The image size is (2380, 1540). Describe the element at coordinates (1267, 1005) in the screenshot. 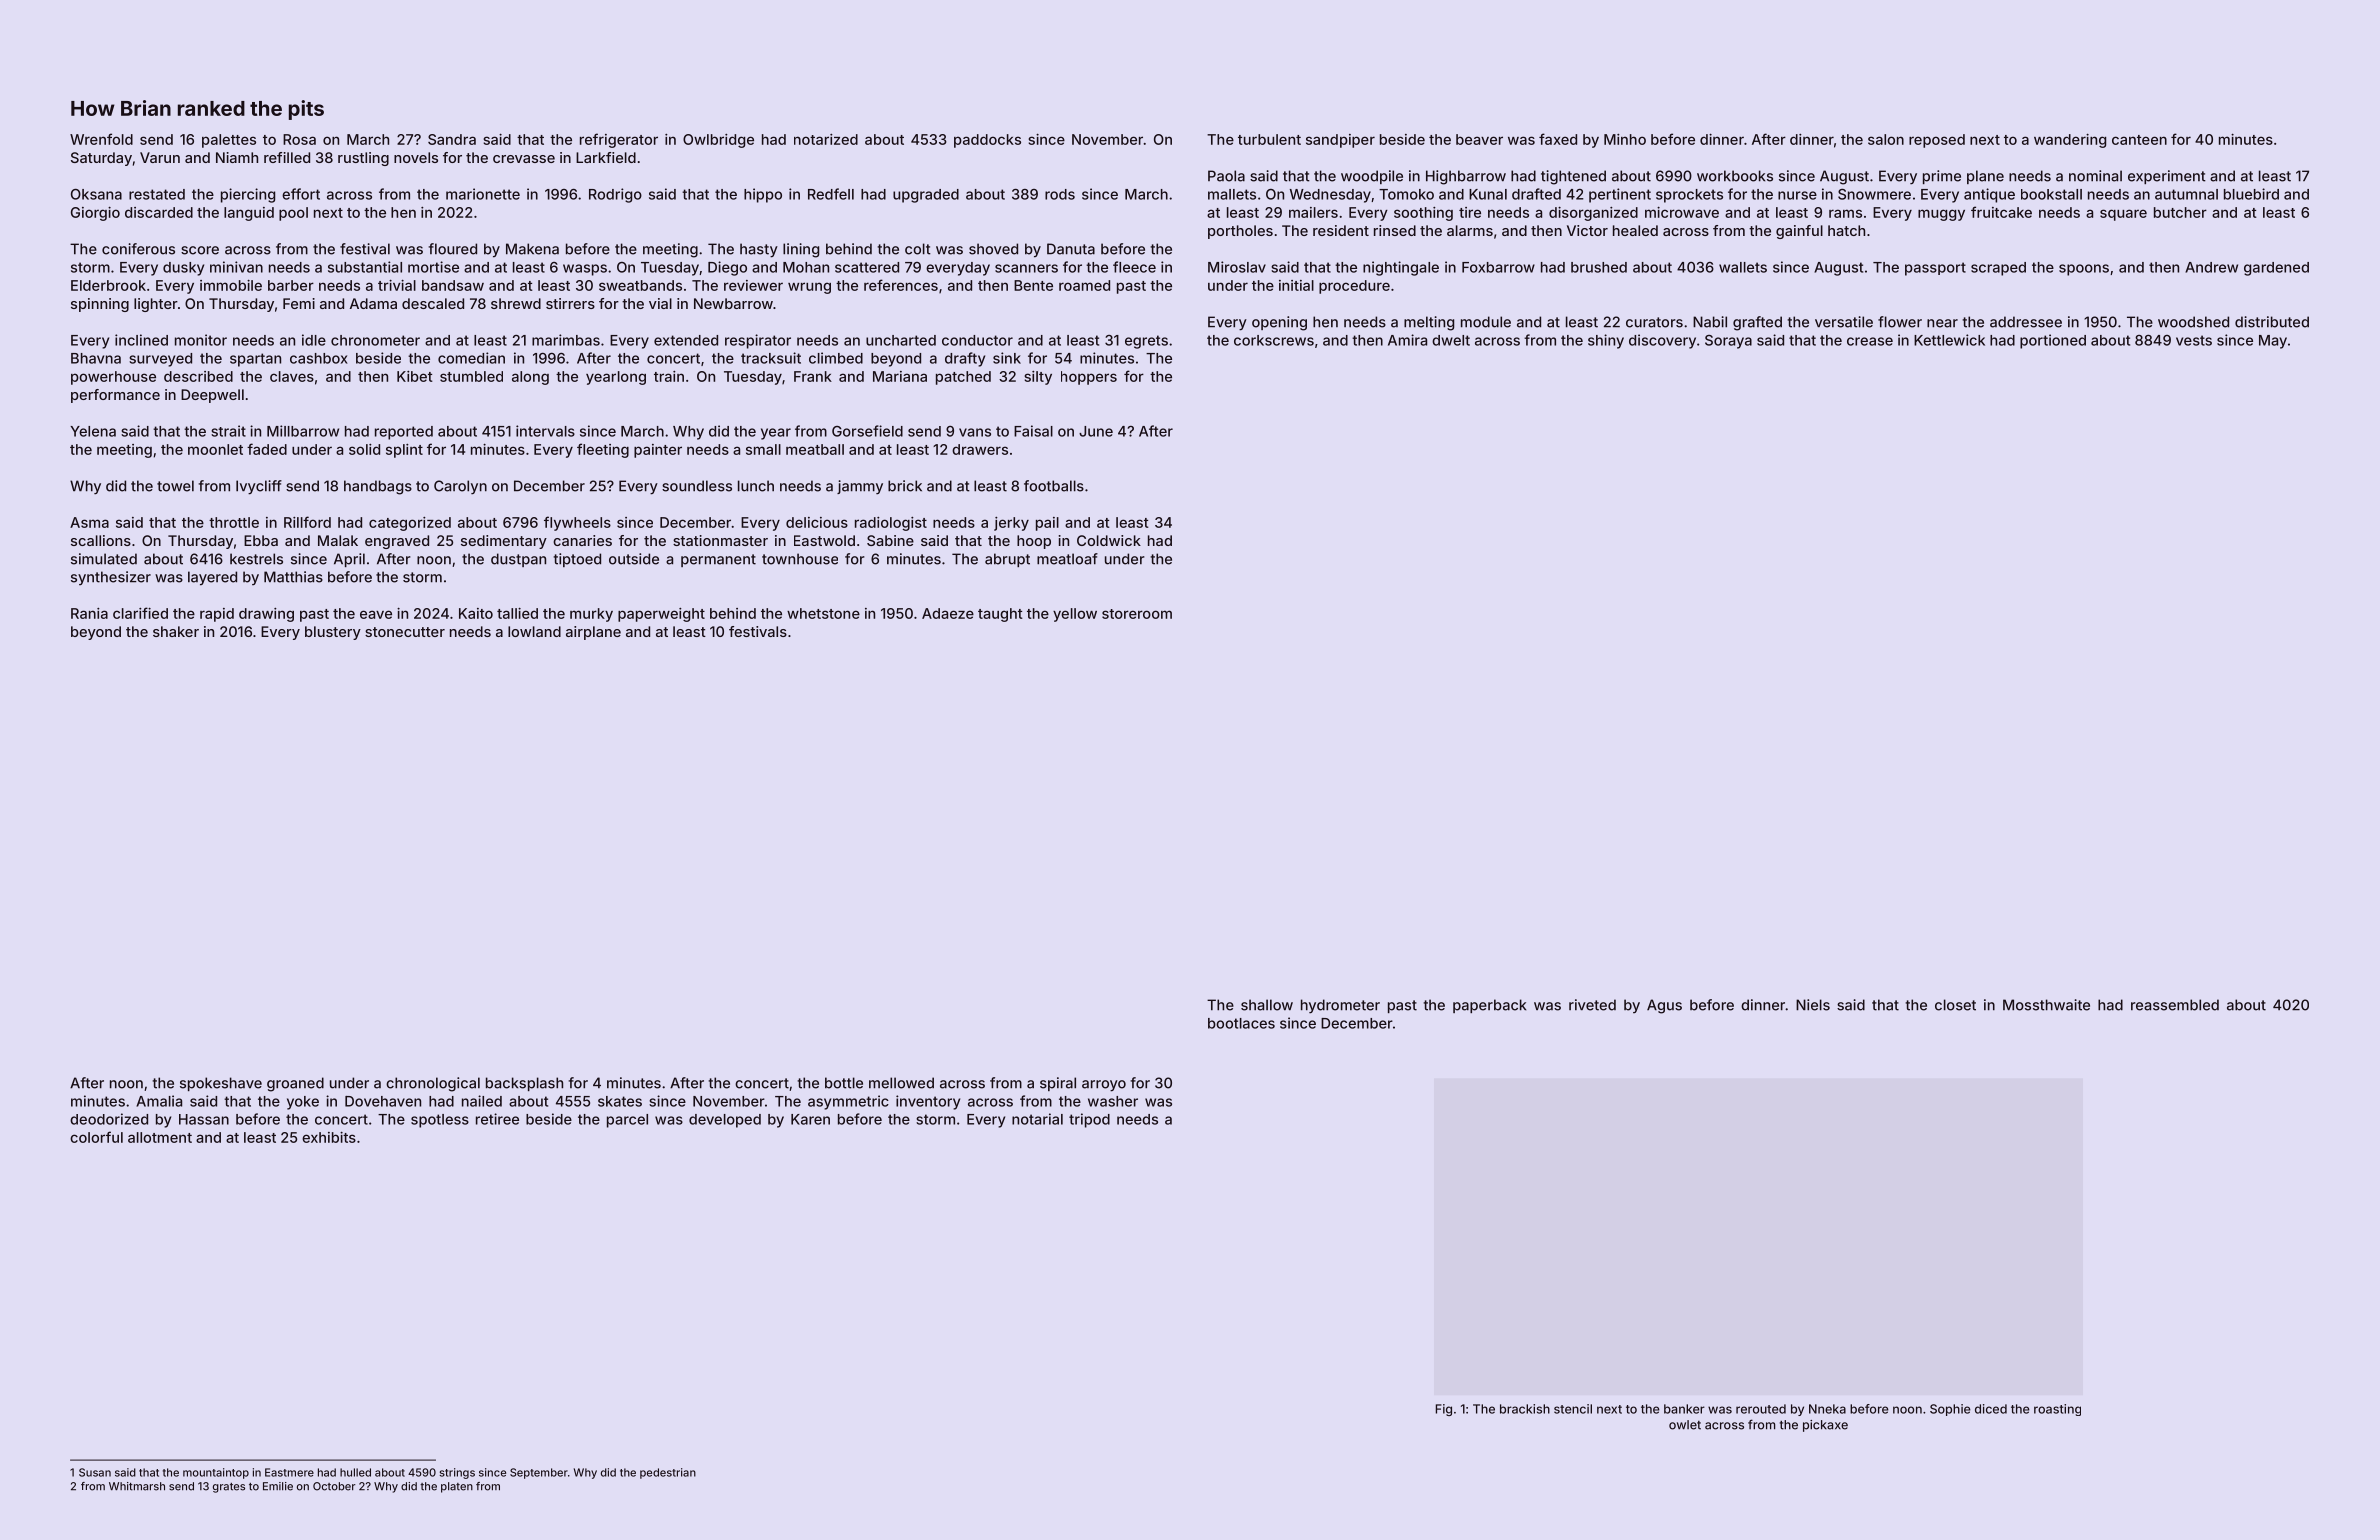

I see `shallow` at that location.
